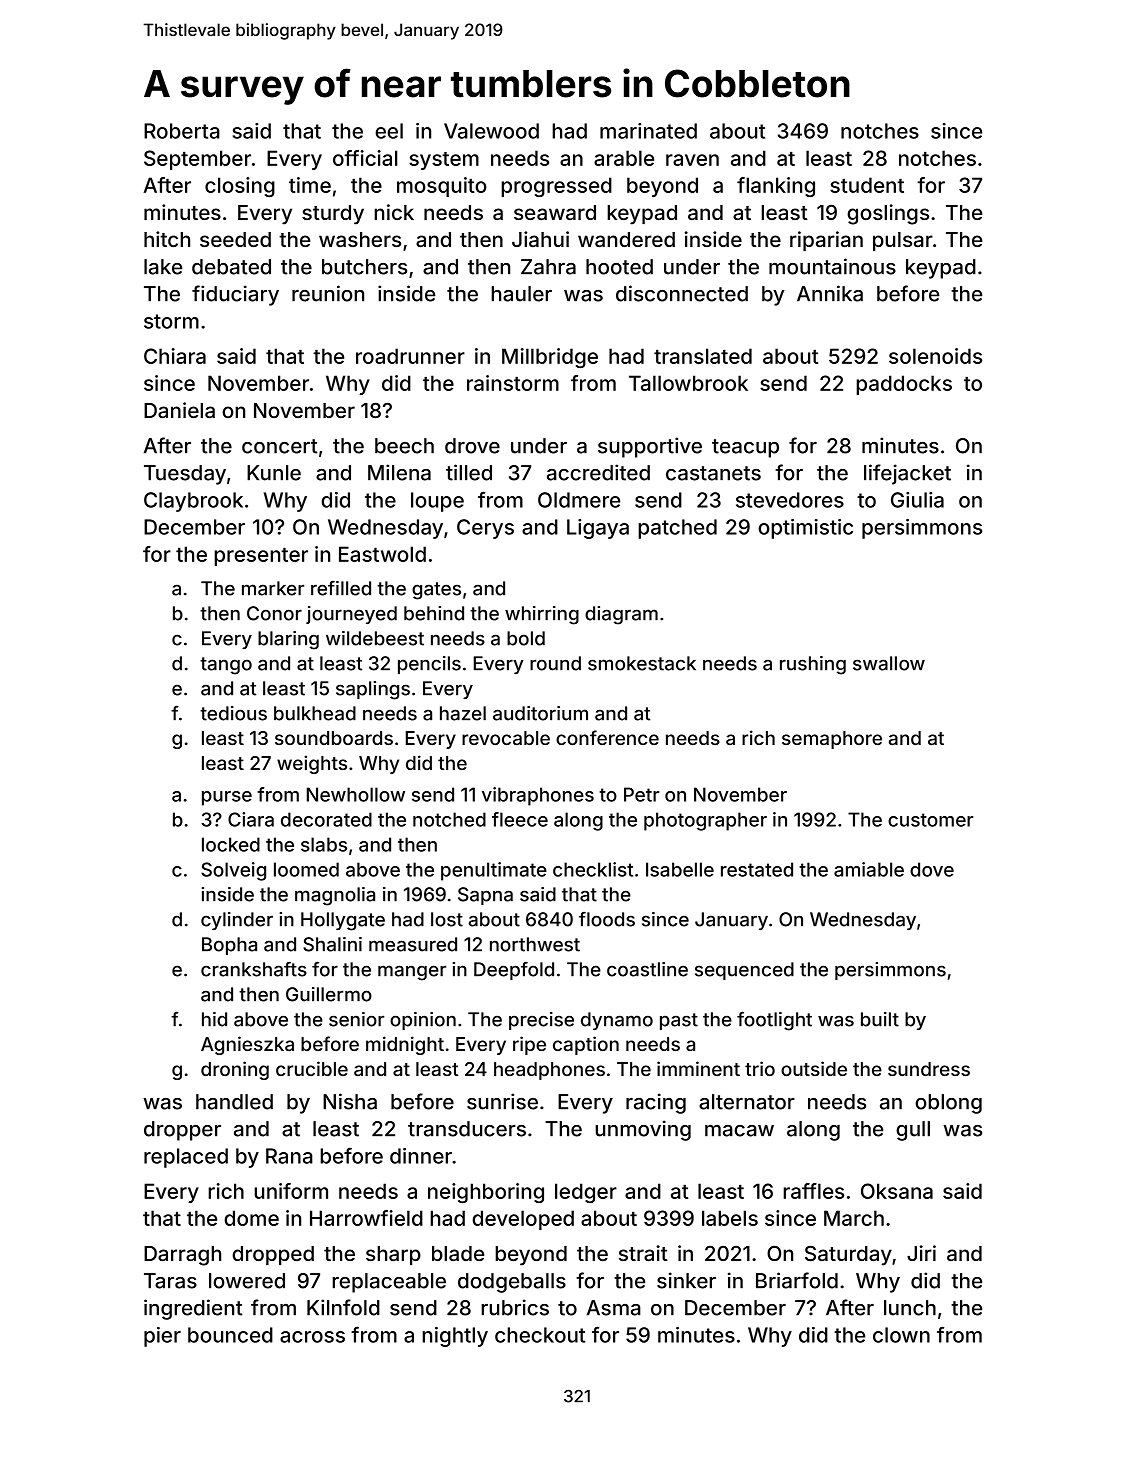 Image resolution: width=1126 pixels, height=1458 pixels. I want to click on eel, so click(389, 131).
